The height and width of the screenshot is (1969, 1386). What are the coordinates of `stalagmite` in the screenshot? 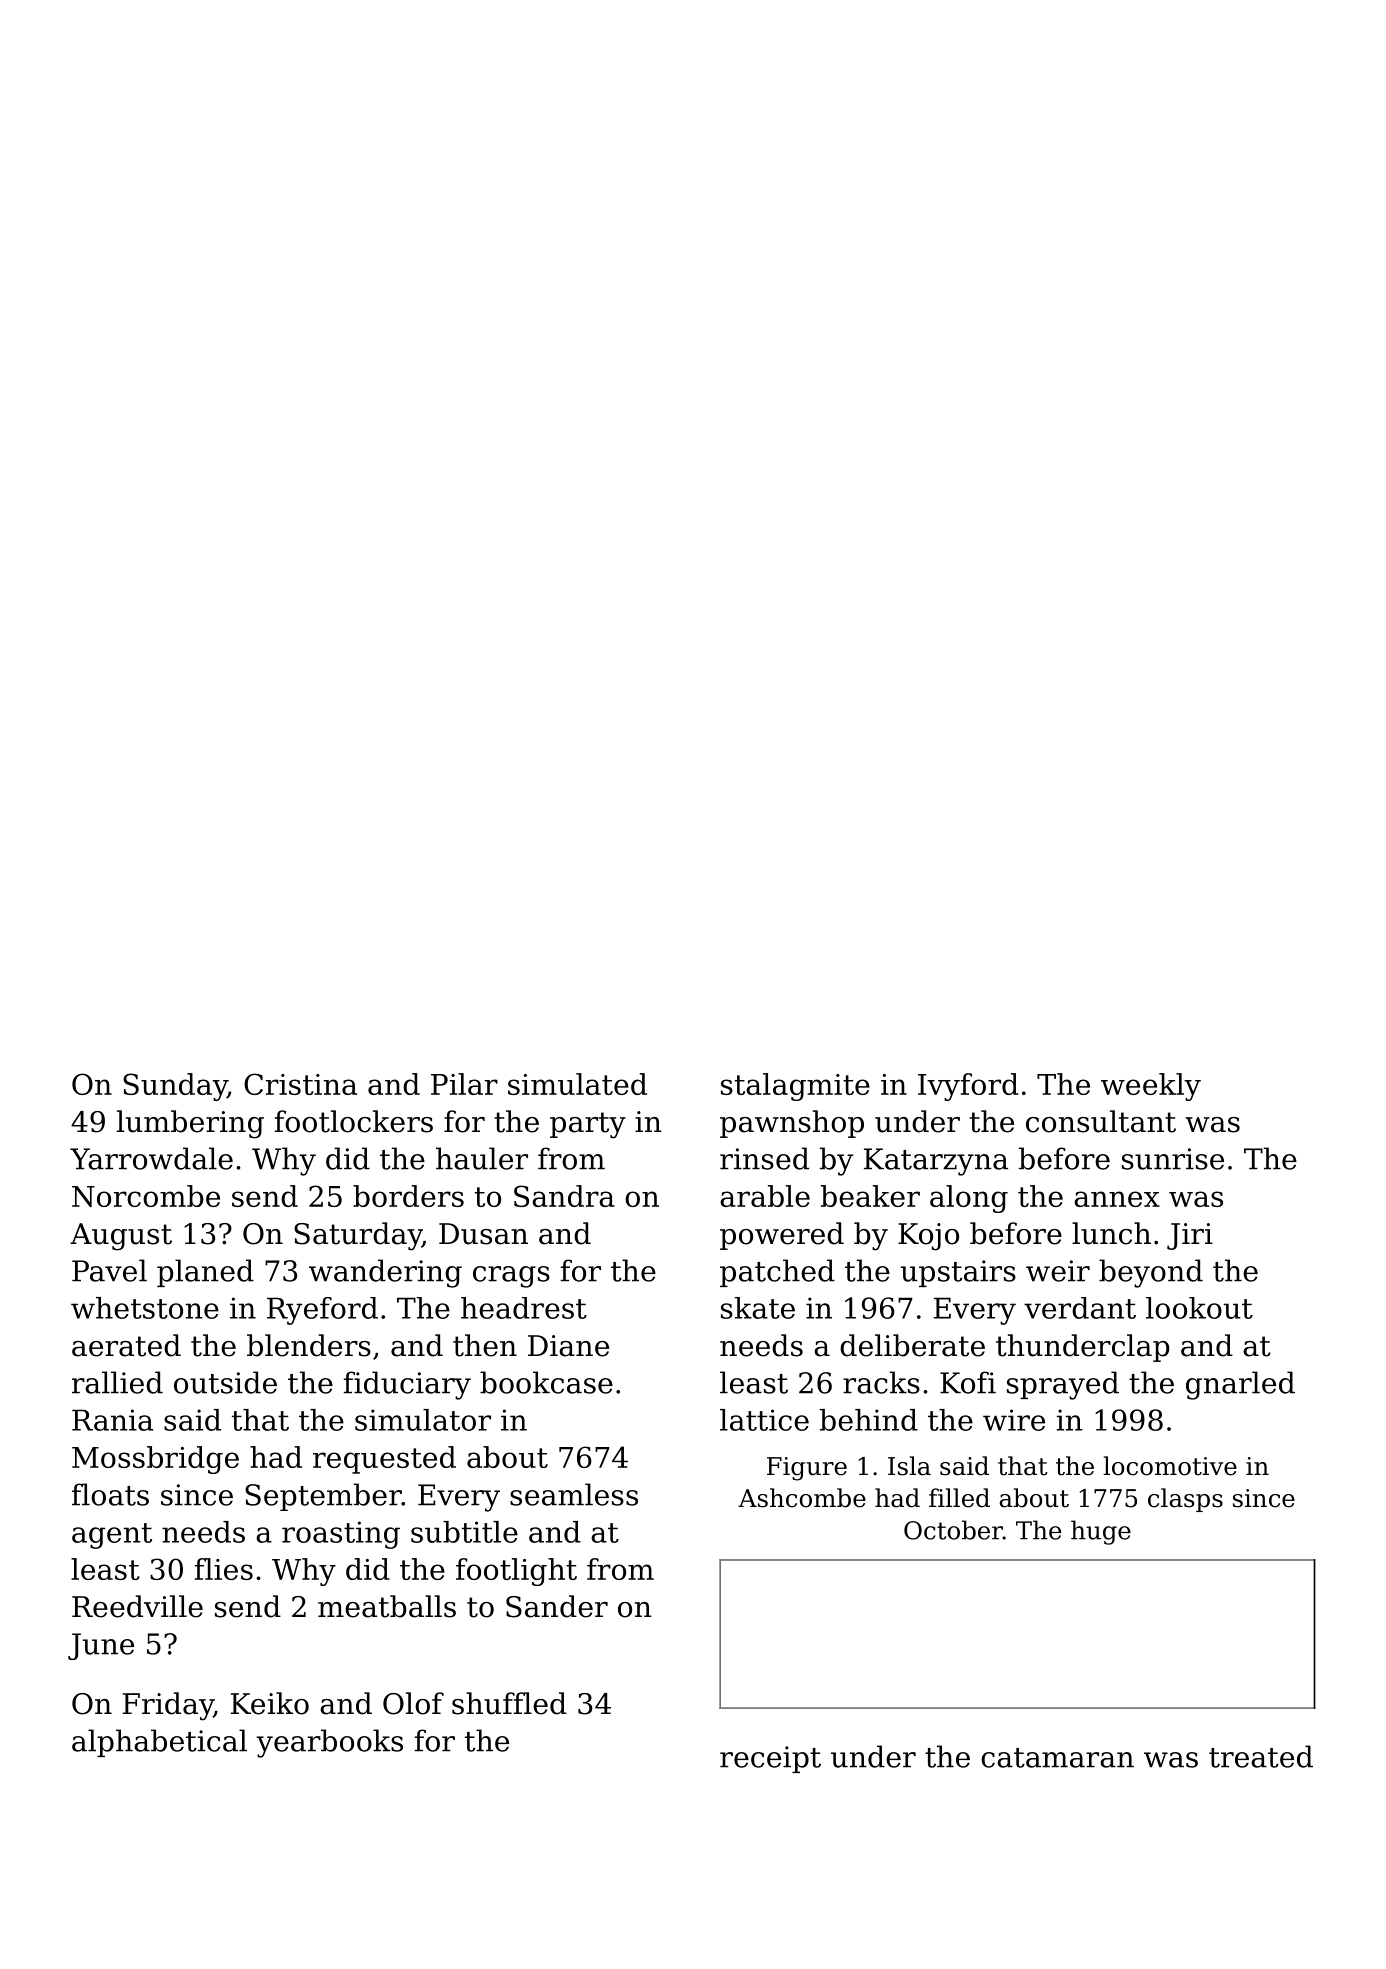 It's located at (795, 1087).
